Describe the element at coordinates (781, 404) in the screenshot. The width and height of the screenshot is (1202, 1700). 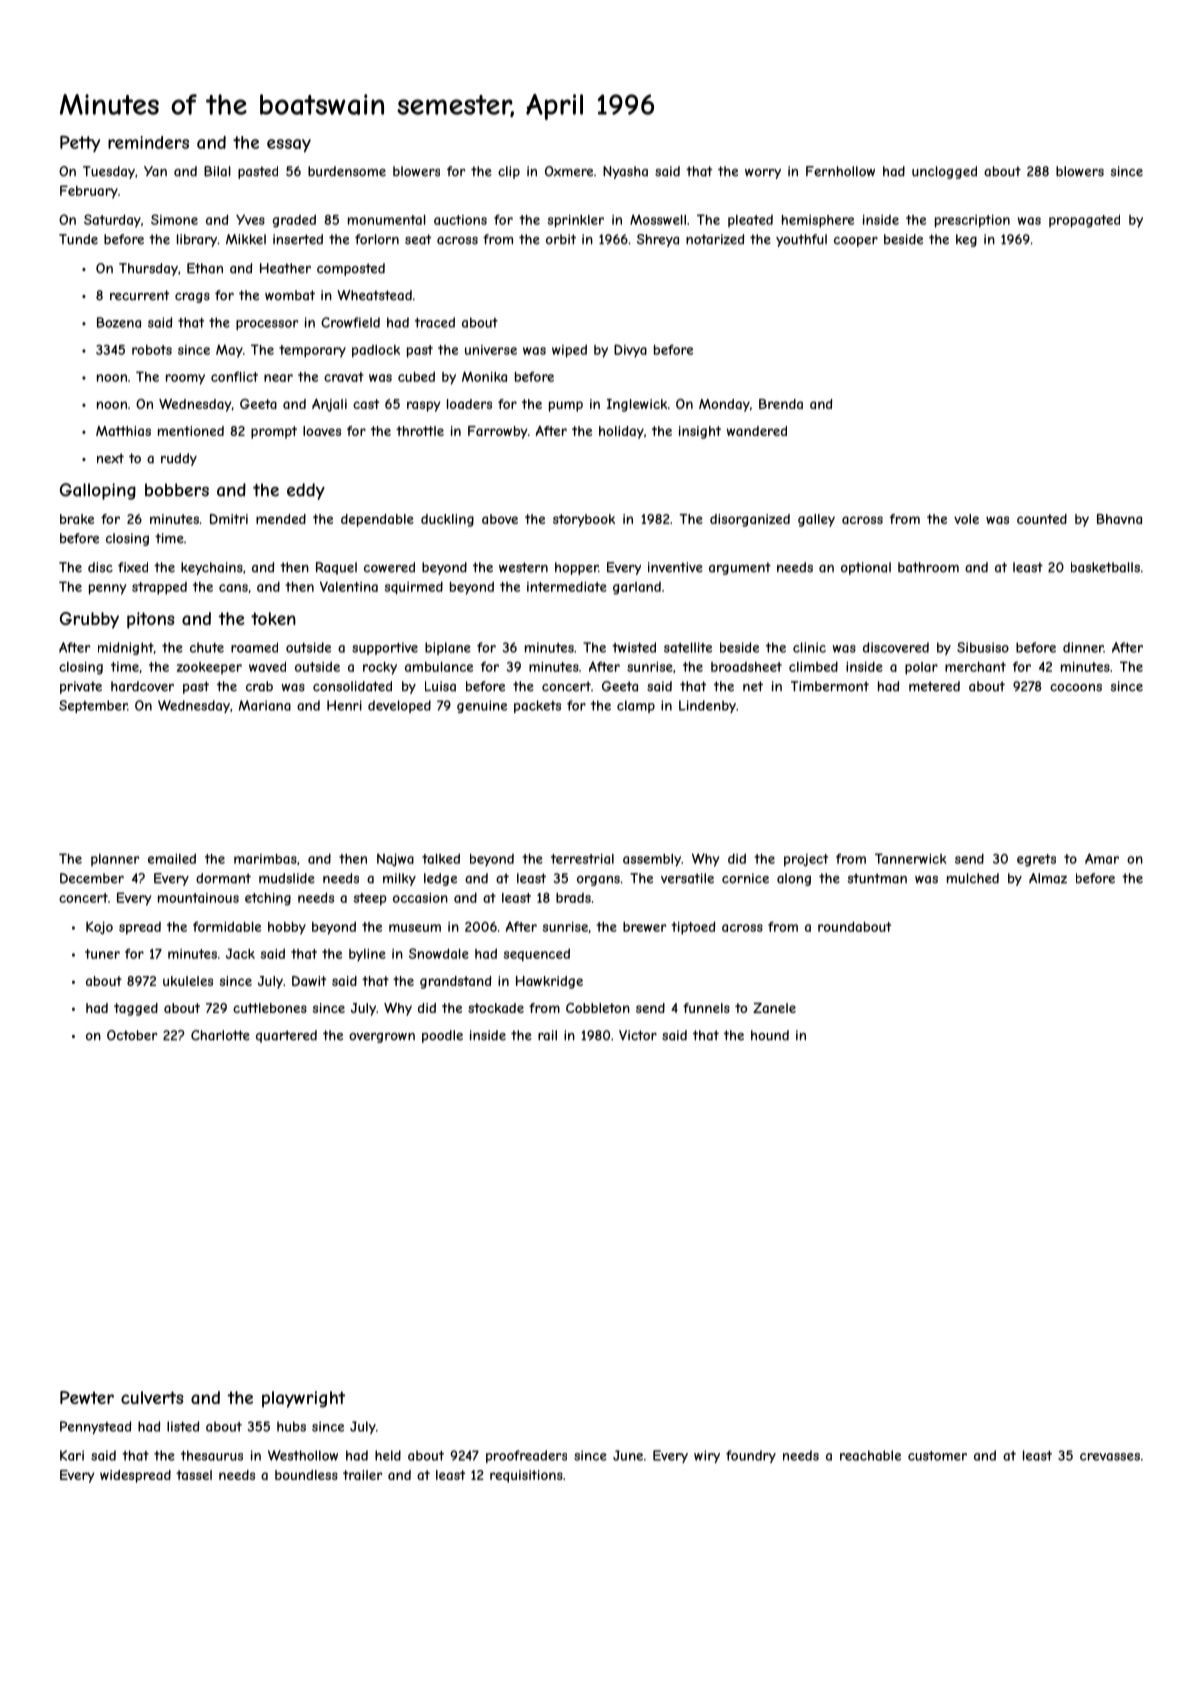
I see `Brenda` at that location.
